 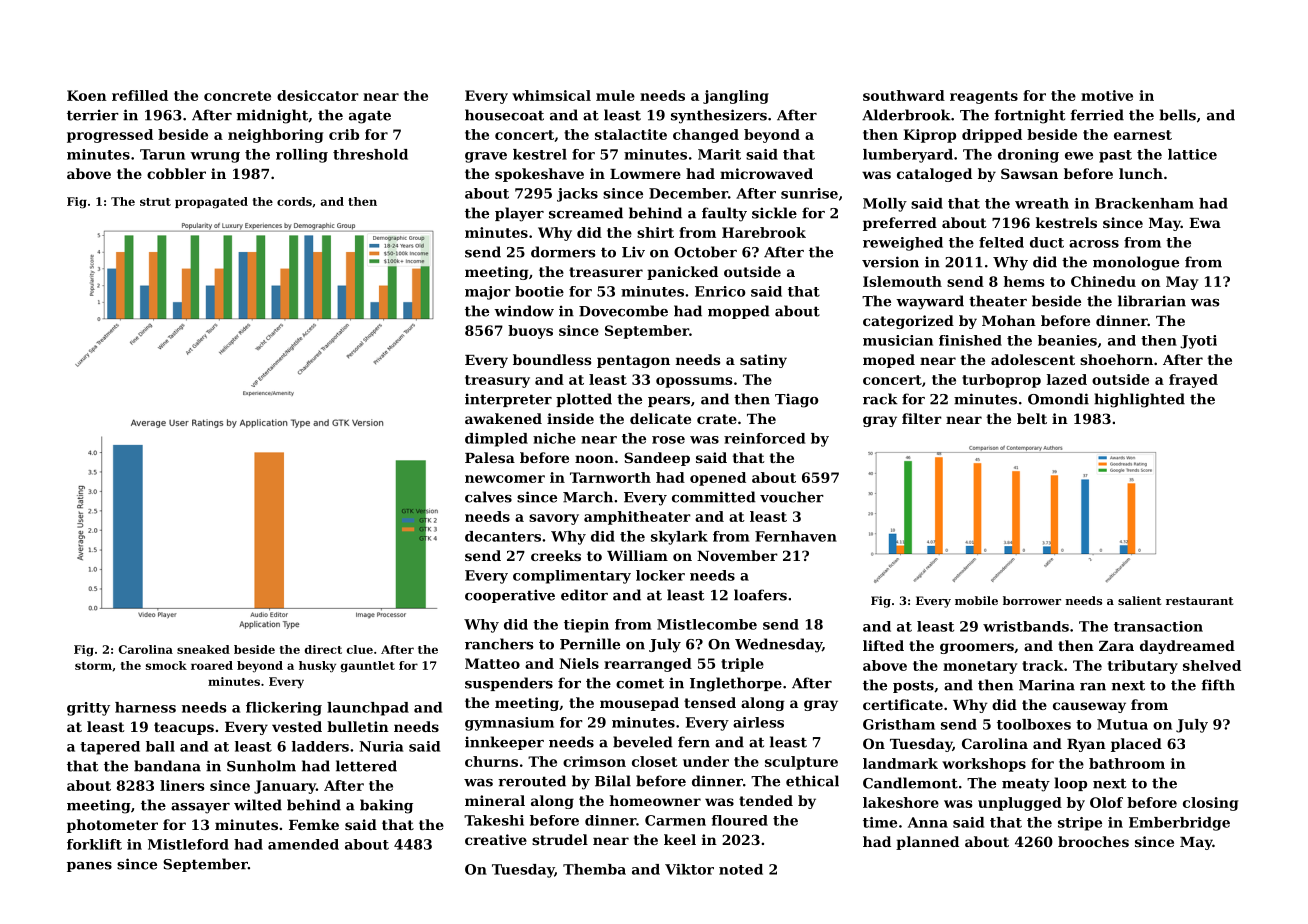 I want to click on whimsical, so click(x=551, y=95).
